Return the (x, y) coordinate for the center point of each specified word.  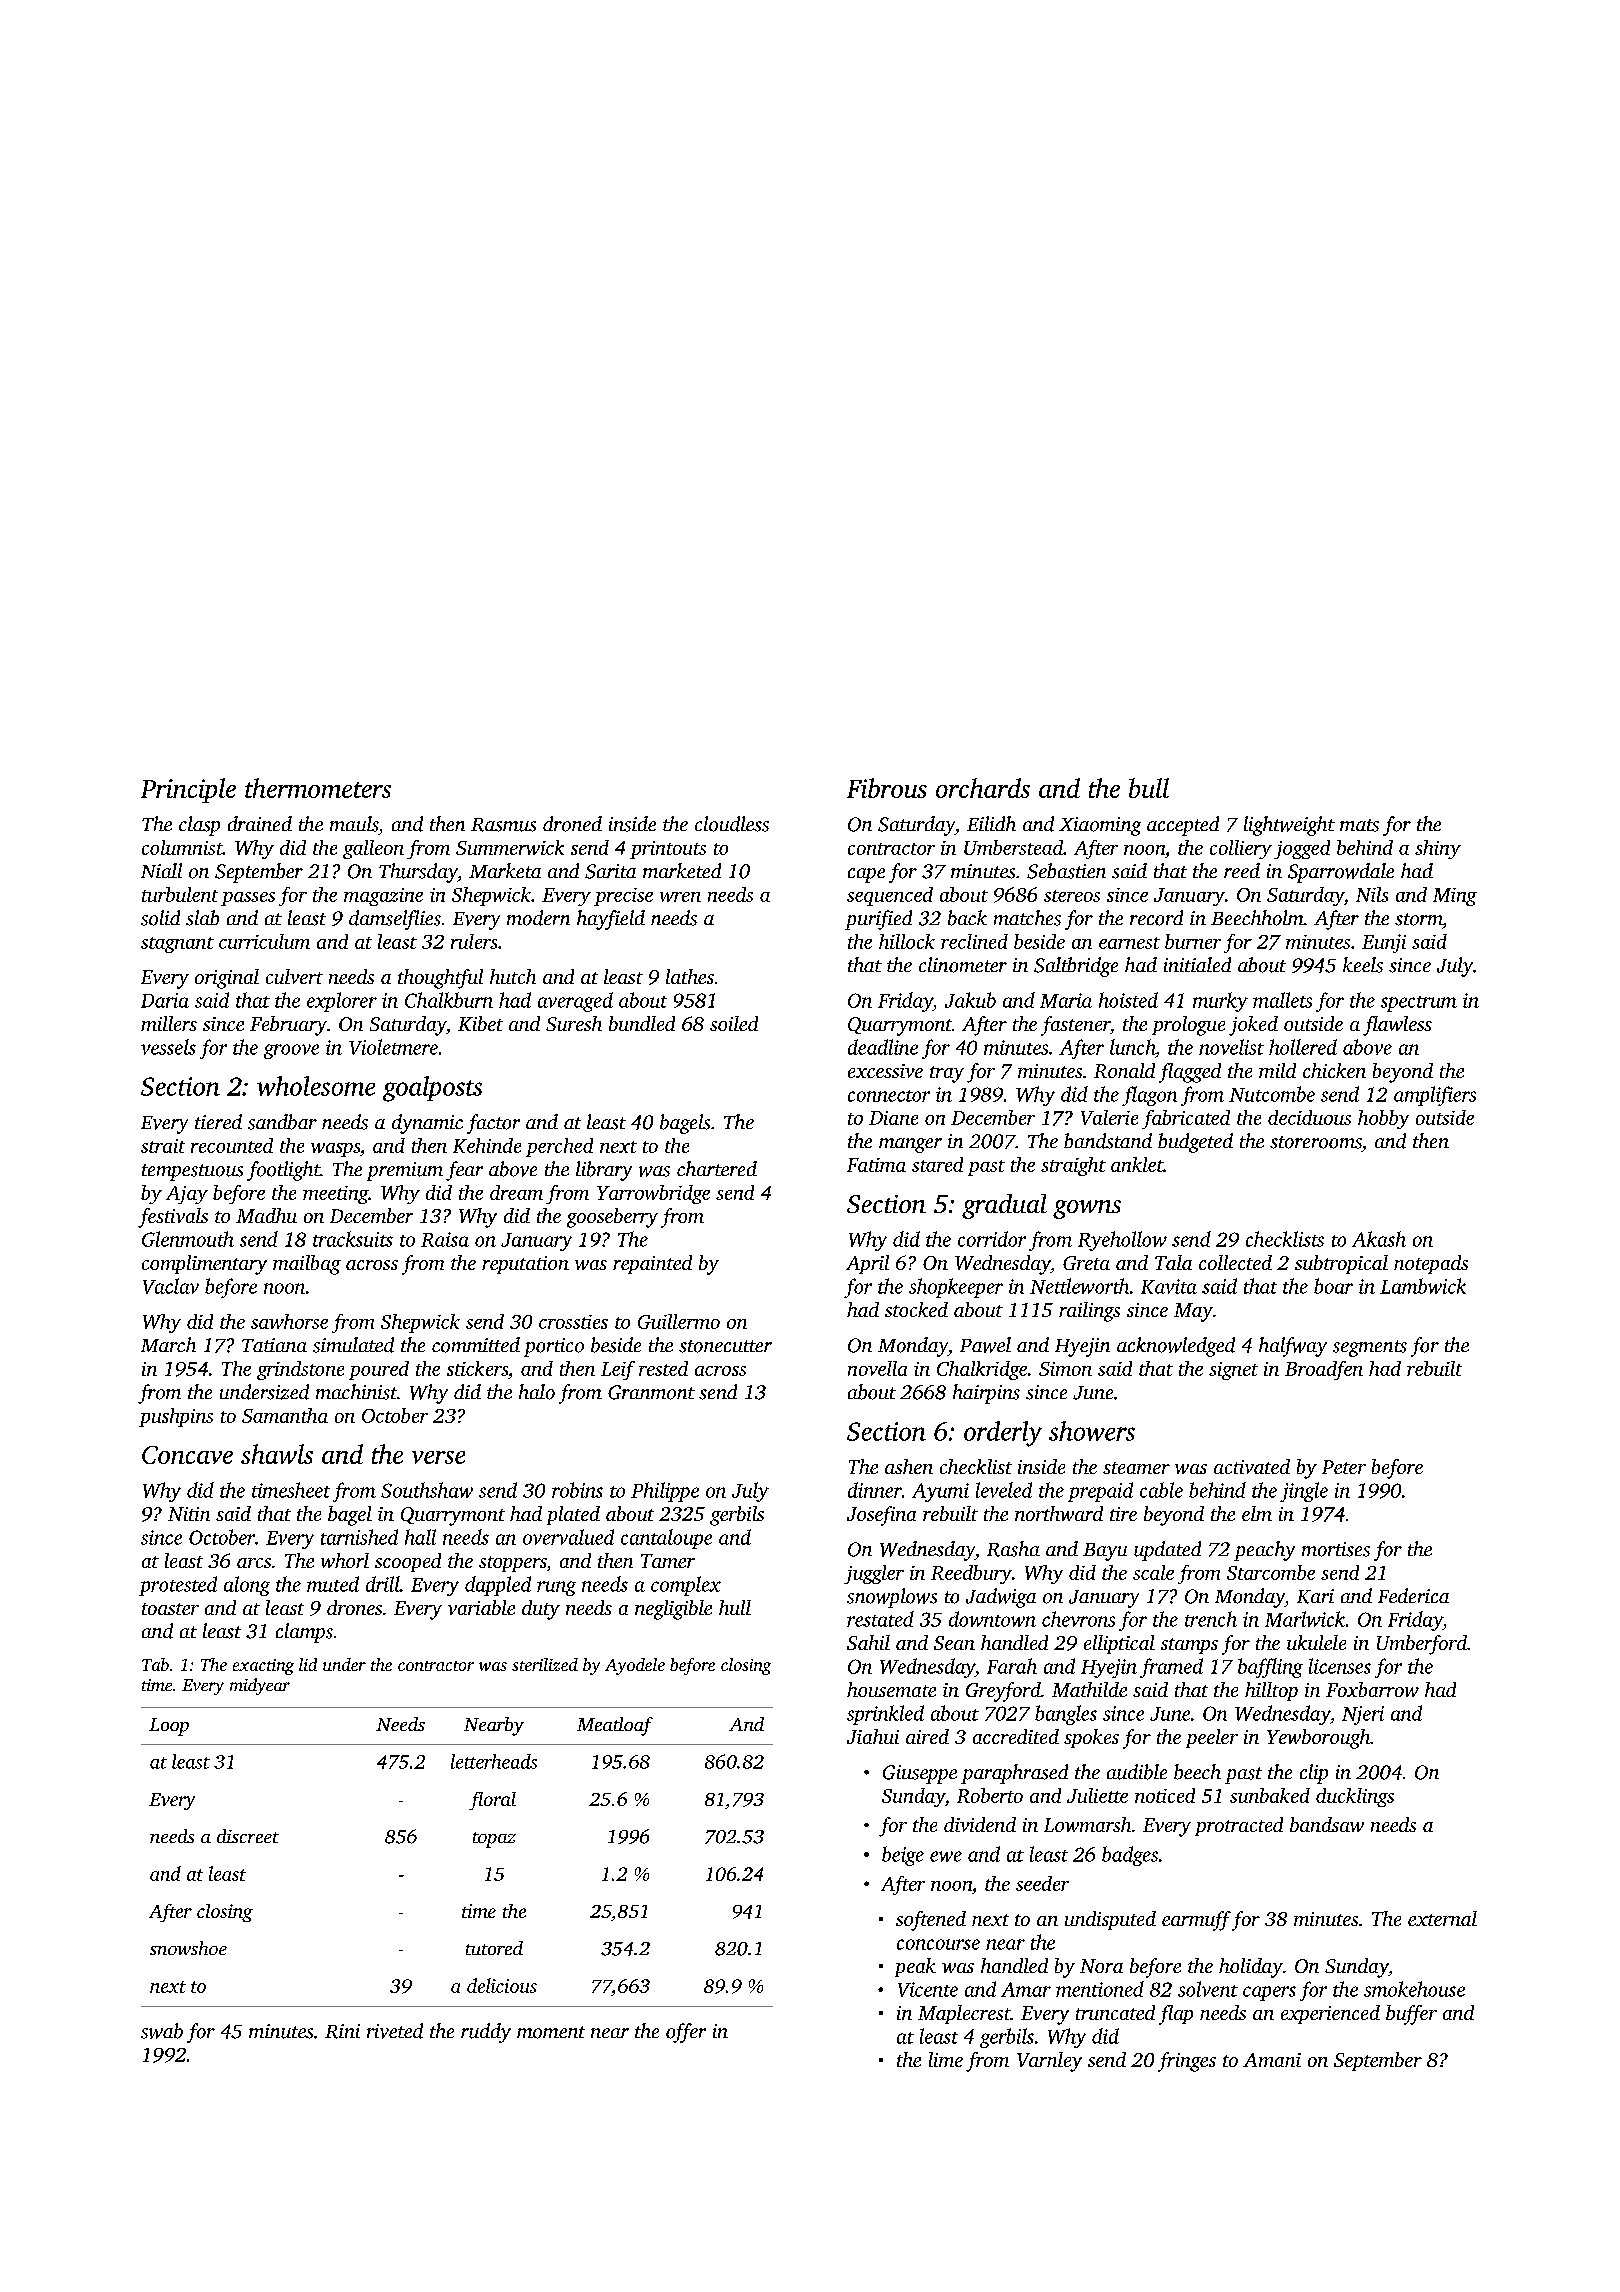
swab (162, 2031)
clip (1314, 1774)
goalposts (432, 1089)
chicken (1334, 1070)
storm (1418, 919)
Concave (187, 1455)
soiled (734, 1023)
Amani (1272, 2060)
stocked (916, 1309)
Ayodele (635, 1666)
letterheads (494, 1761)
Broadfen (1324, 1370)
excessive (885, 1071)
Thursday (418, 873)
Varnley (1049, 2062)
